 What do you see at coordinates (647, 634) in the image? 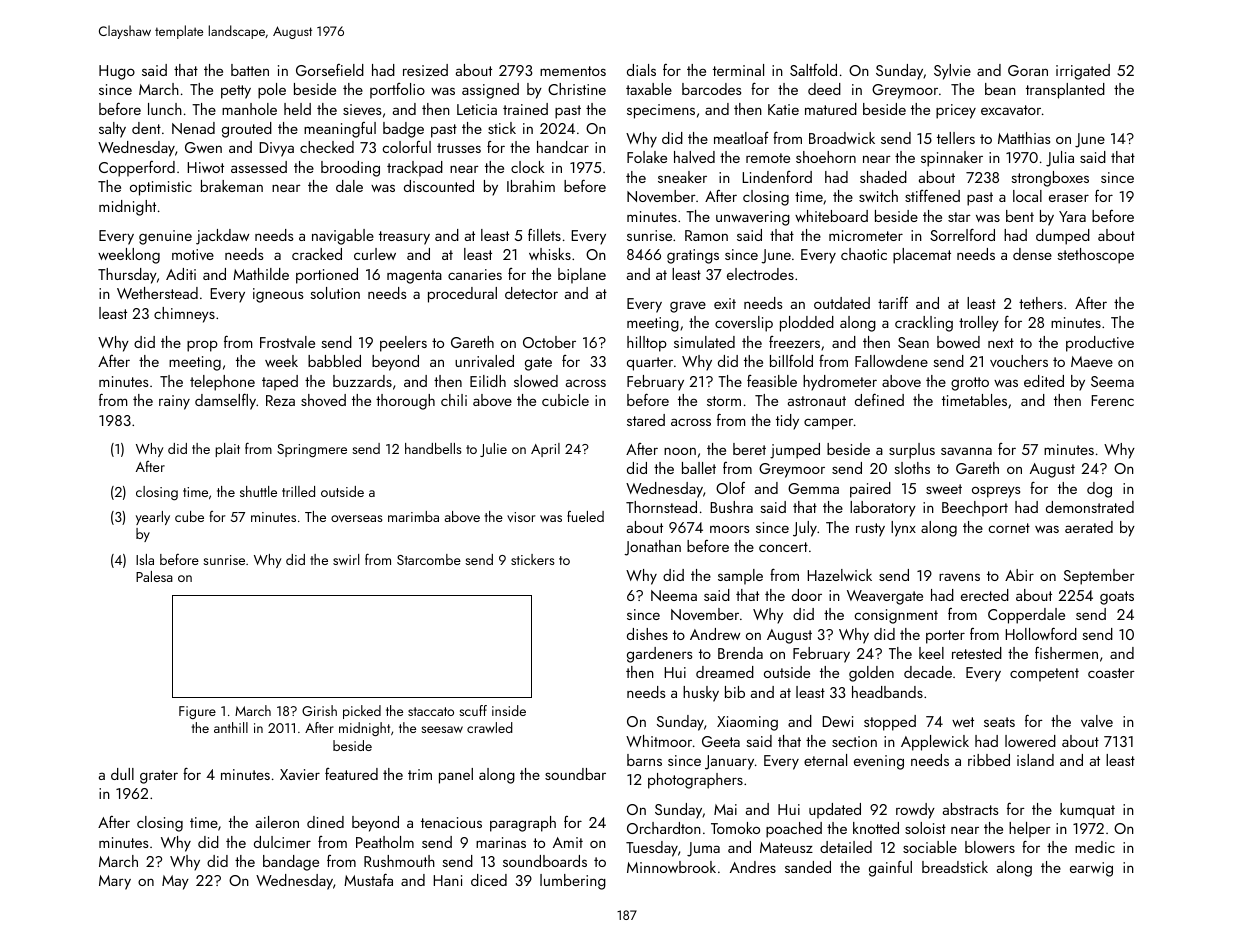
I see `dishes` at bounding box center [647, 634].
